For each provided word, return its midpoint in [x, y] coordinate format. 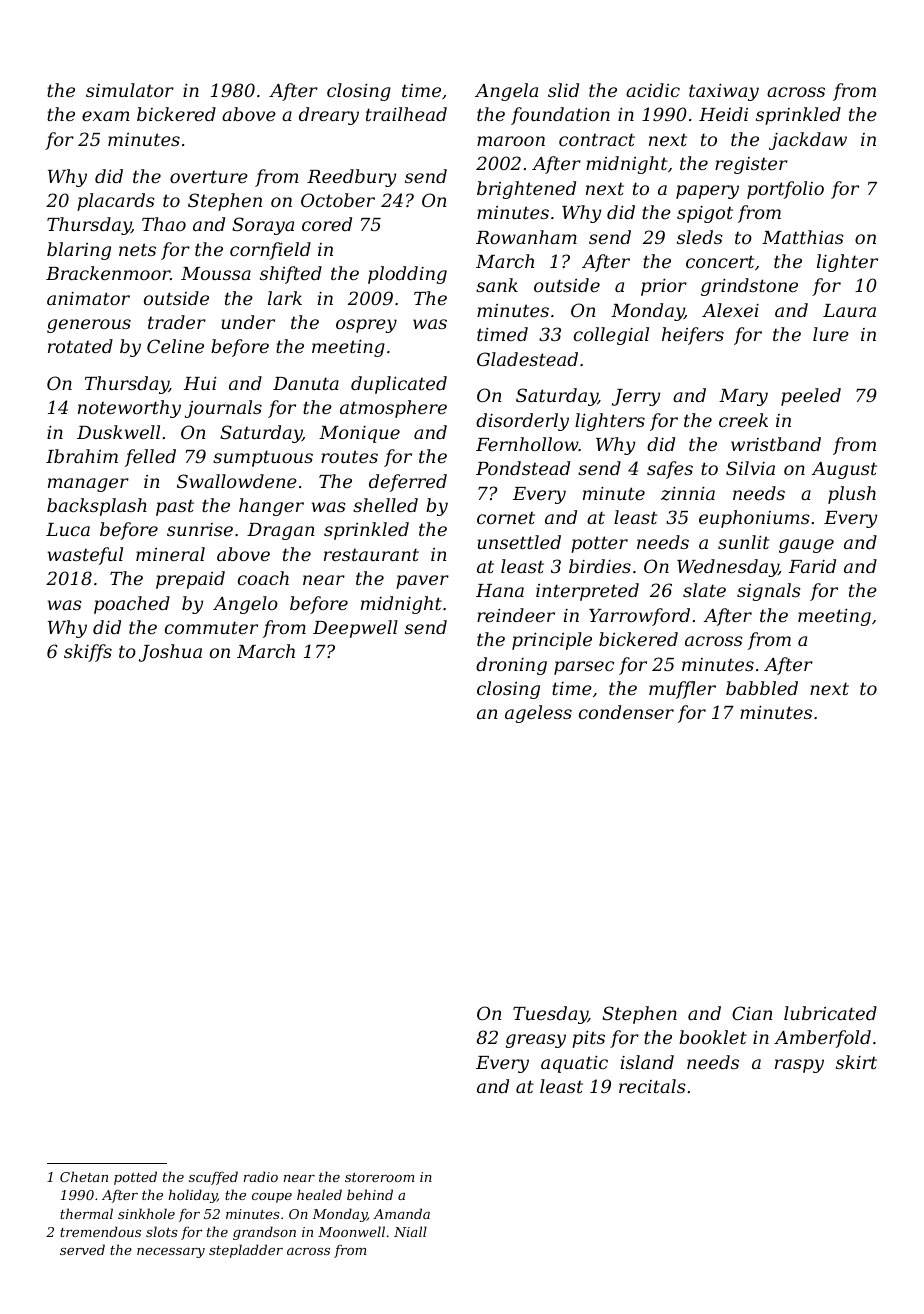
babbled [762, 688]
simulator [130, 90]
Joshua [170, 653]
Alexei [730, 310]
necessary [171, 1253]
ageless [538, 714]
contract [597, 139]
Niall [410, 1231]
